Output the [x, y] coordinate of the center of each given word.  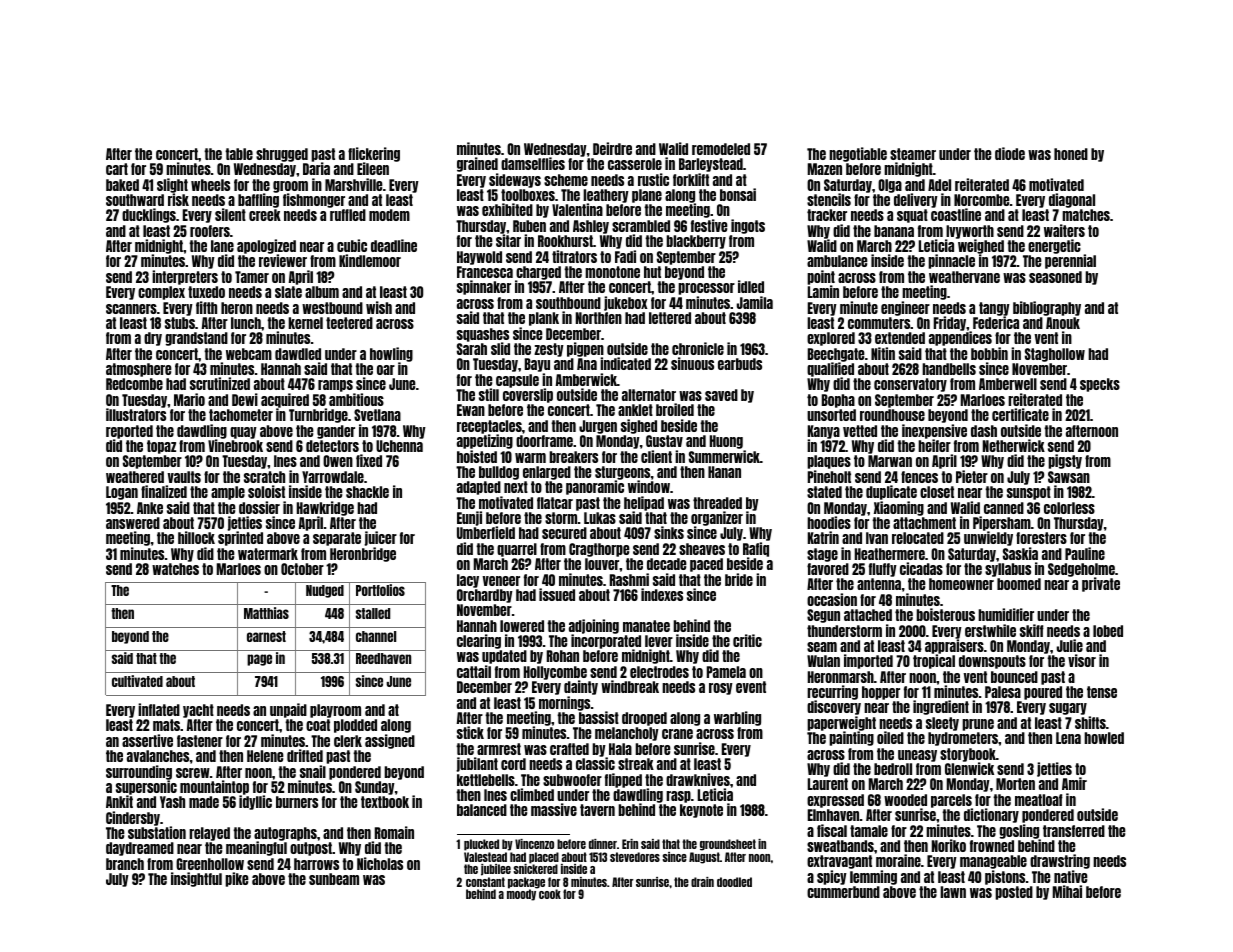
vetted [860, 431]
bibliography [1047, 308]
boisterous [945, 614]
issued [557, 594]
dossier [259, 507]
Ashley [591, 227]
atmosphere [139, 370]
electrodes [659, 672]
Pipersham [1002, 524]
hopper [881, 693]
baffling [258, 200]
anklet [635, 410]
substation [157, 832]
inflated [159, 709]
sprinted [240, 539]
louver [602, 564]
